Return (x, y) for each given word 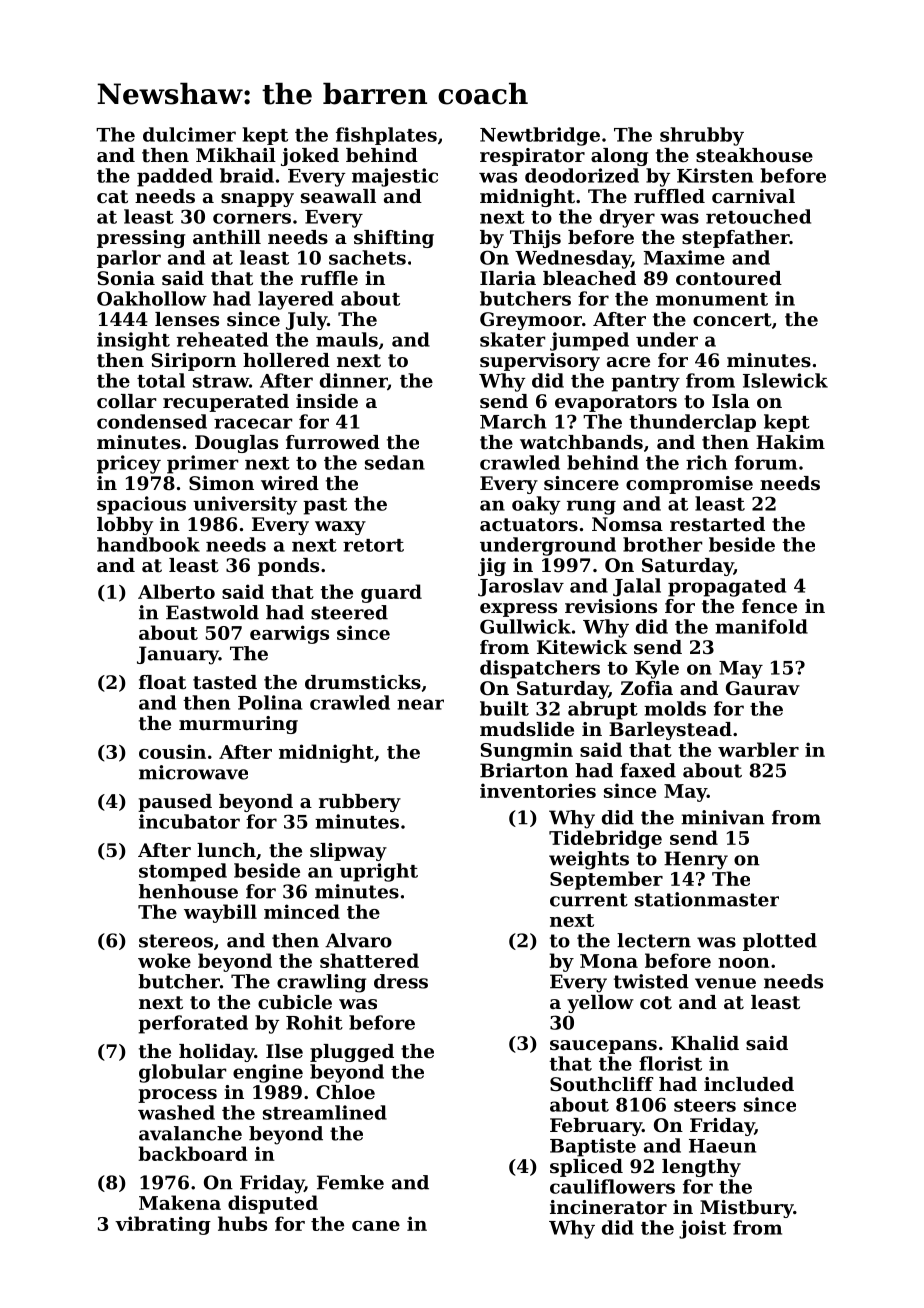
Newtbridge (540, 136)
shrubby (702, 136)
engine (268, 1073)
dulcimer (189, 134)
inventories (538, 790)
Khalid (705, 1043)
